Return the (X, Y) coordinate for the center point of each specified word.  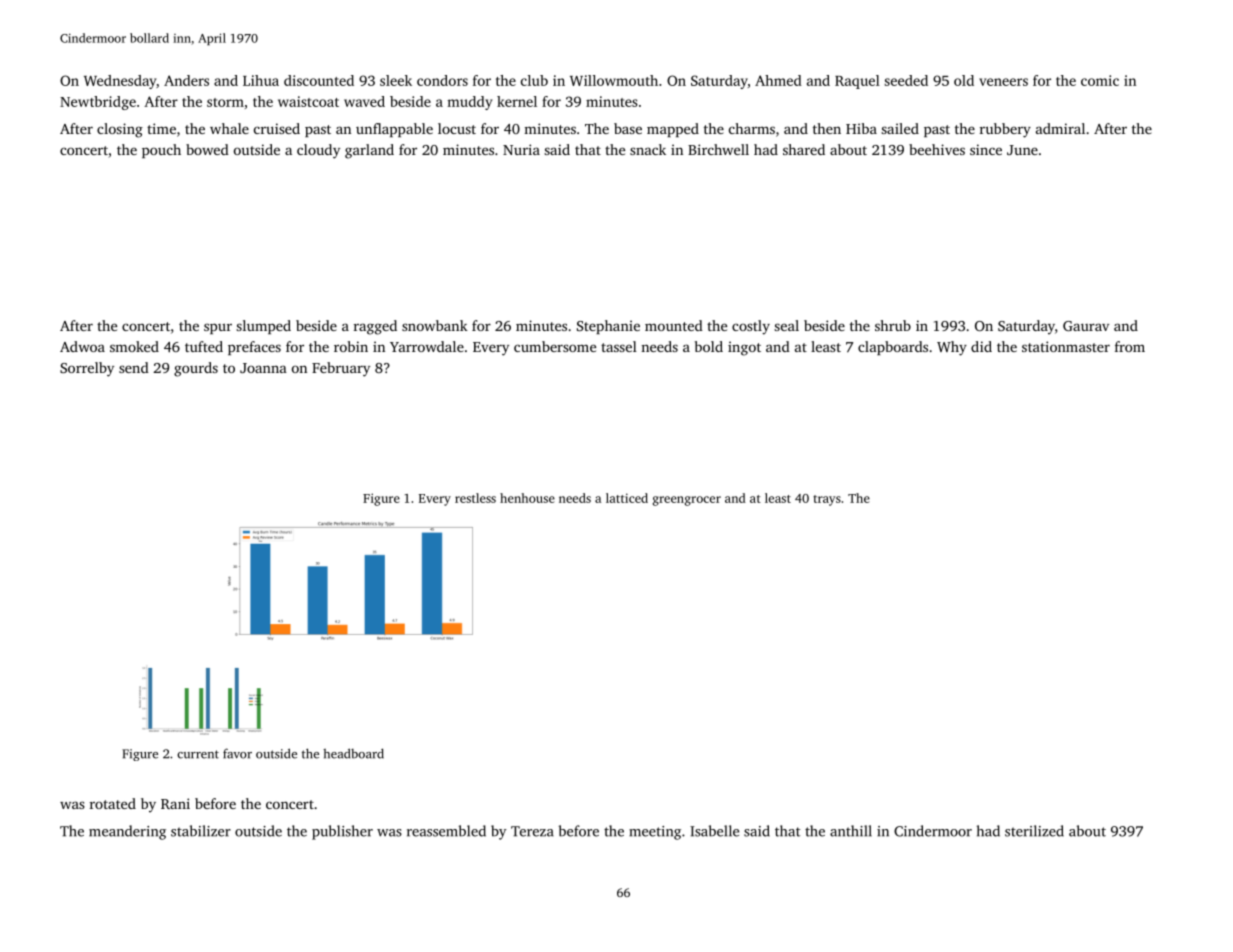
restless (475, 498)
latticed (627, 498)
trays (827, 500)
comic (1100, 80)
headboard (353, 753)
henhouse (527, 498)
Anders (186, 80)
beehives (937, 149)
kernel (517, 101)
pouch (161, 151)
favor (237, 753)
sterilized (1034, 831)
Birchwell (718, 149)
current (198, 754)
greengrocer (687, 501)
